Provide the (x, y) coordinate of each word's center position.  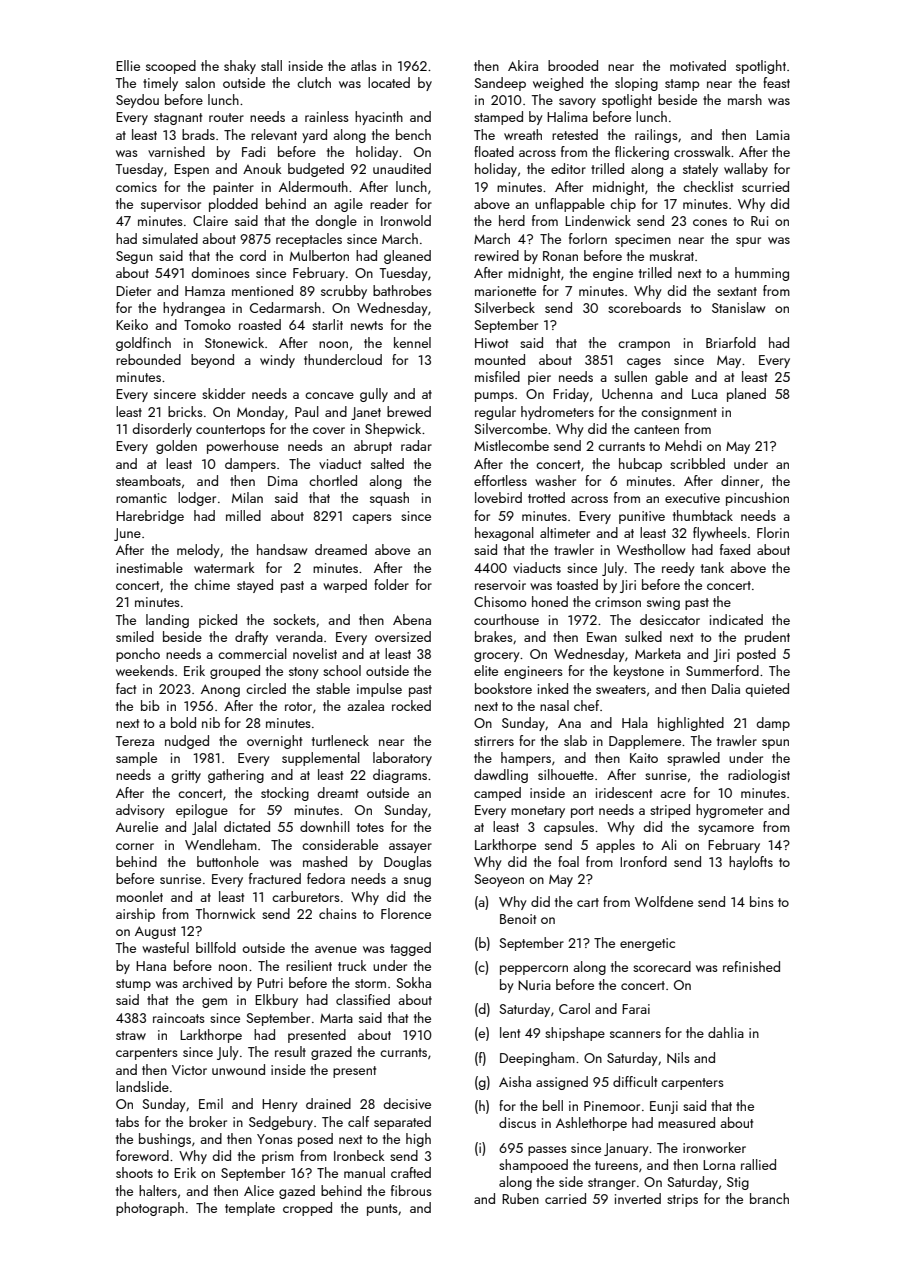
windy (277, 361)
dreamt (337, 792)
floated (494, 151)
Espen (191, 170)
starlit (327, 324)
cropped (307, 1209)
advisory (140, 811)
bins (762, 901)
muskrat (672, 255)
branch (769, 1198)
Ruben (520, 1198)
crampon (644, 346)
